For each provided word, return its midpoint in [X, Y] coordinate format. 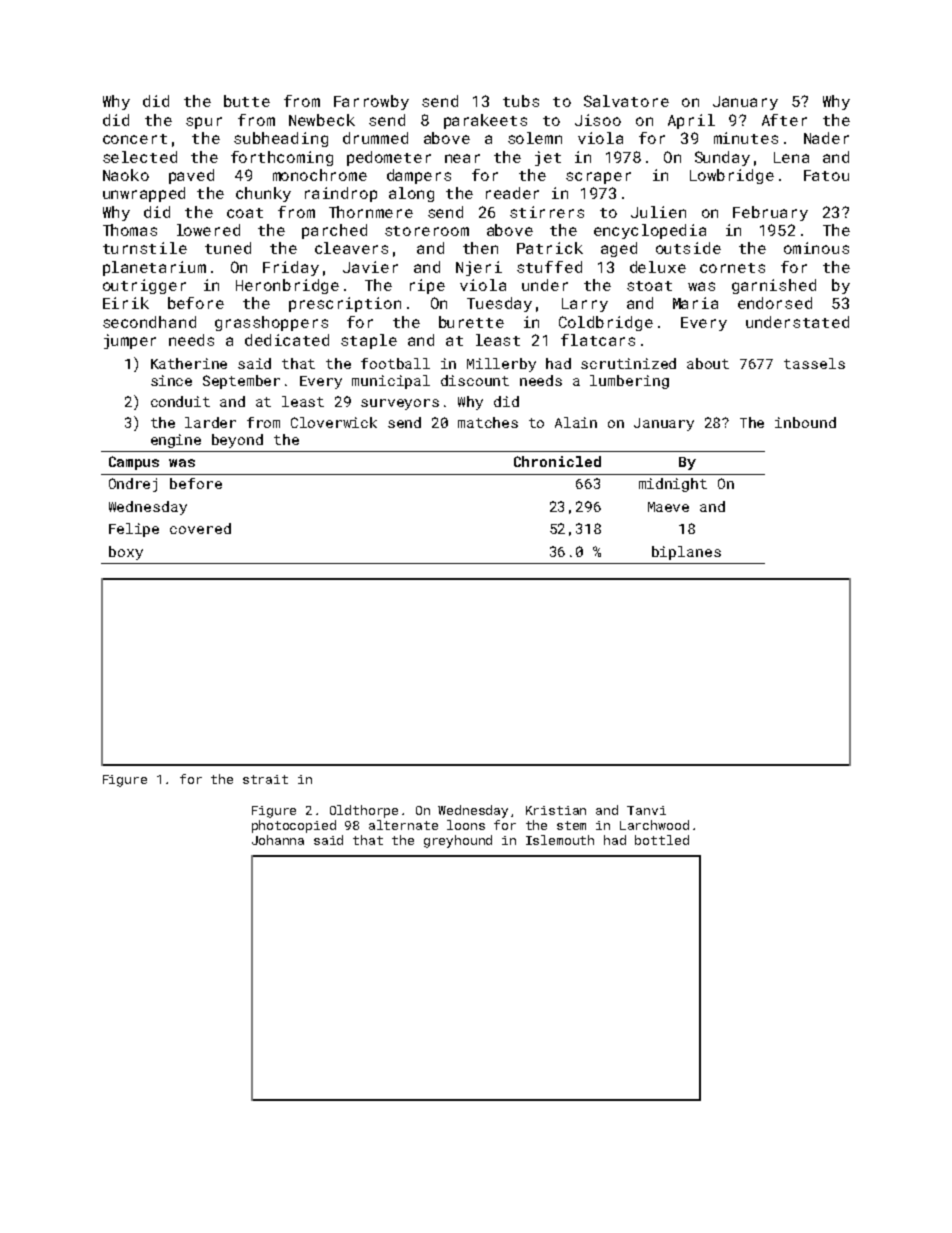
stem [571, 825]
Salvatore [626, 101]
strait [265, 779]
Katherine [189, 363]
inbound [805, 422]
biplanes [686, 553]
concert [135, 139]
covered [200, 528]
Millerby [501, 365]
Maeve [668, 507]
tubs [521, 101]
